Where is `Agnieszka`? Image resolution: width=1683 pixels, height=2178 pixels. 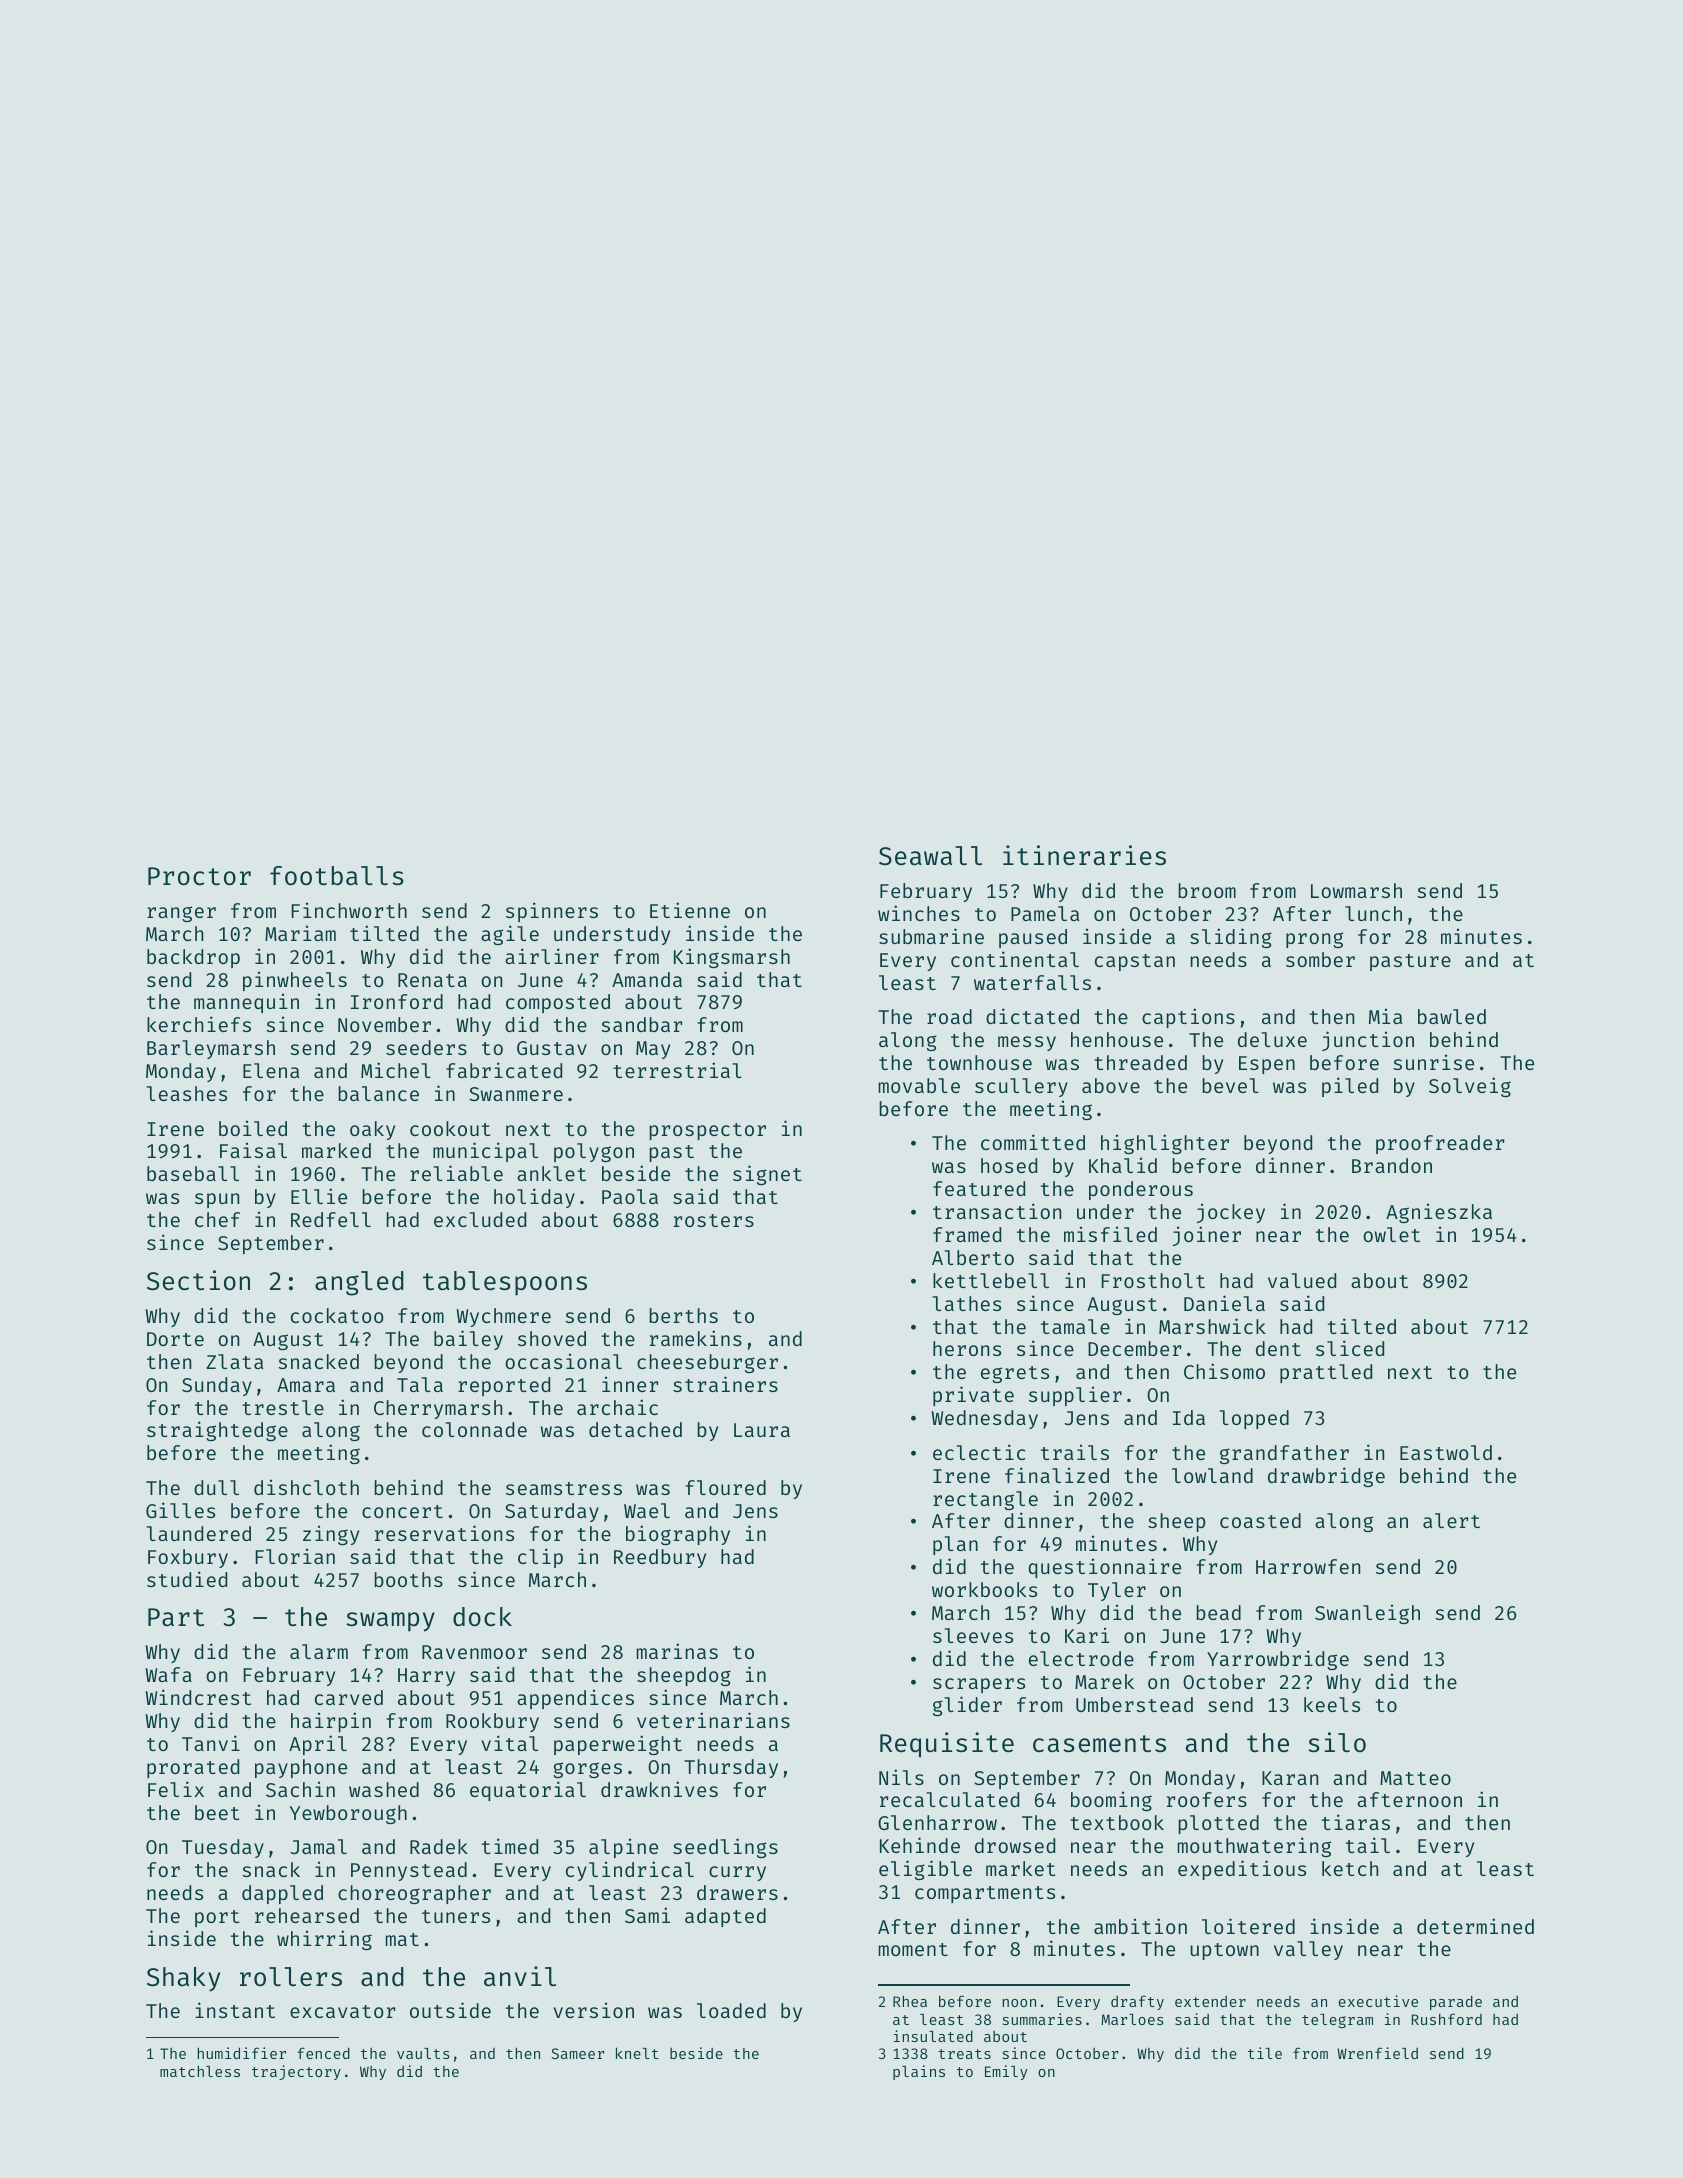 Agnieszka is located at coordinates (1439, 1213).
